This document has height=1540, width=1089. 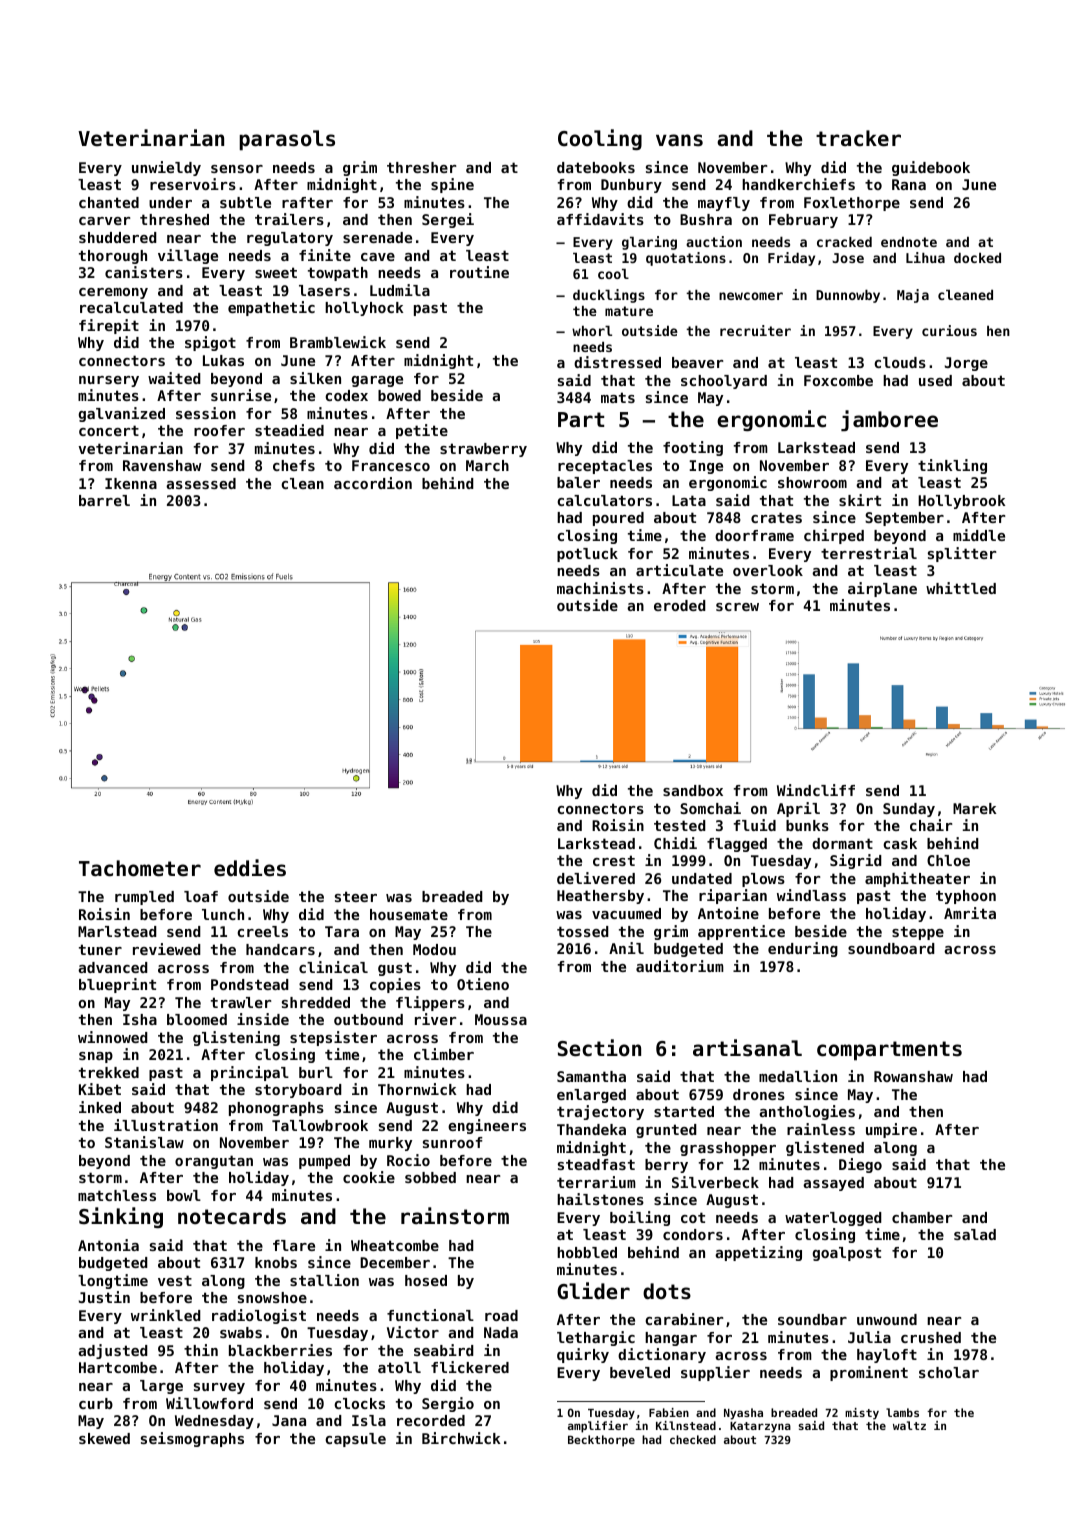 I want to click on Justin, so click(x=104, y=1297).
